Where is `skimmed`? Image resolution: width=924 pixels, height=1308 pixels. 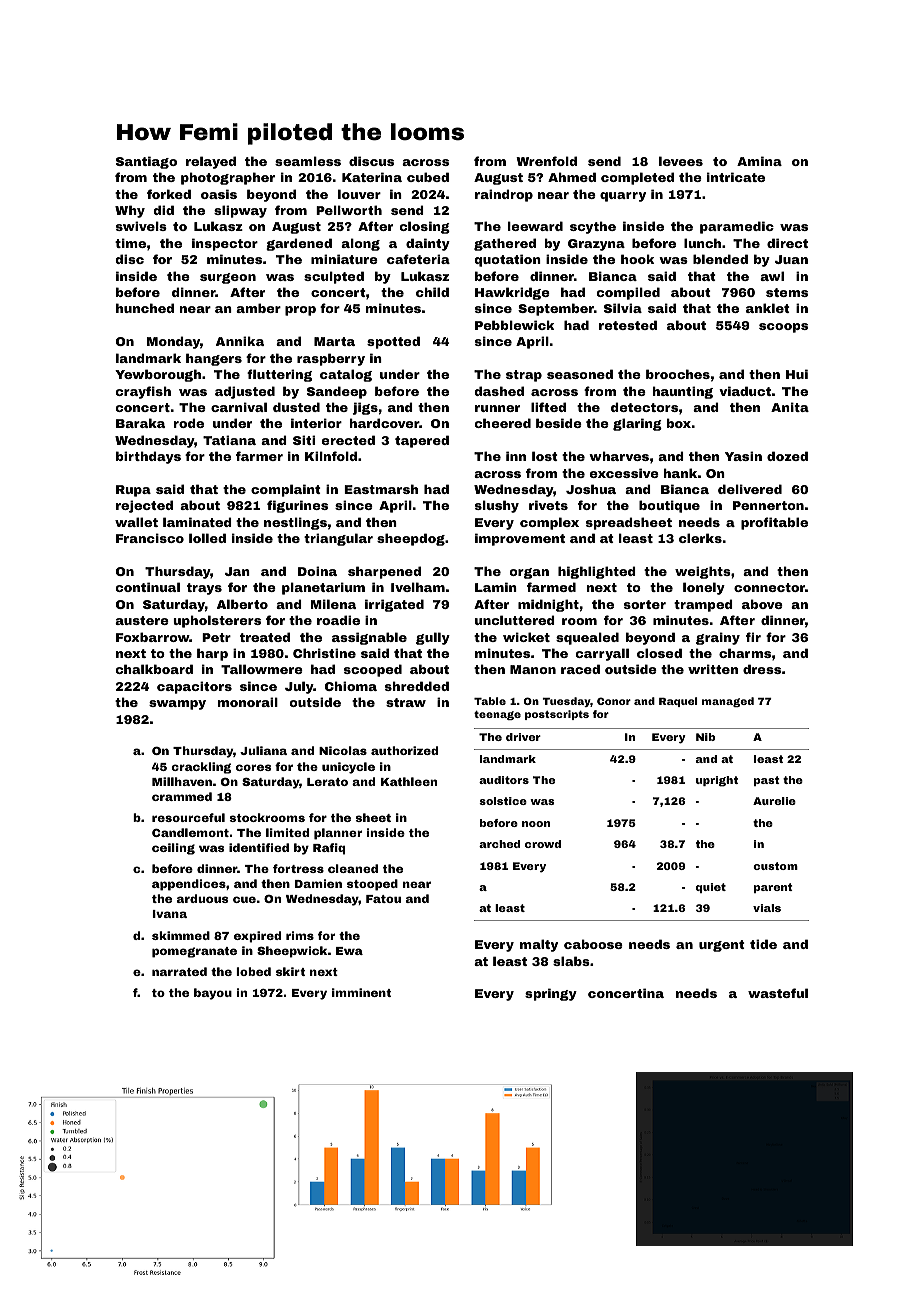 skimmed is located at coordinates (181, 935).
